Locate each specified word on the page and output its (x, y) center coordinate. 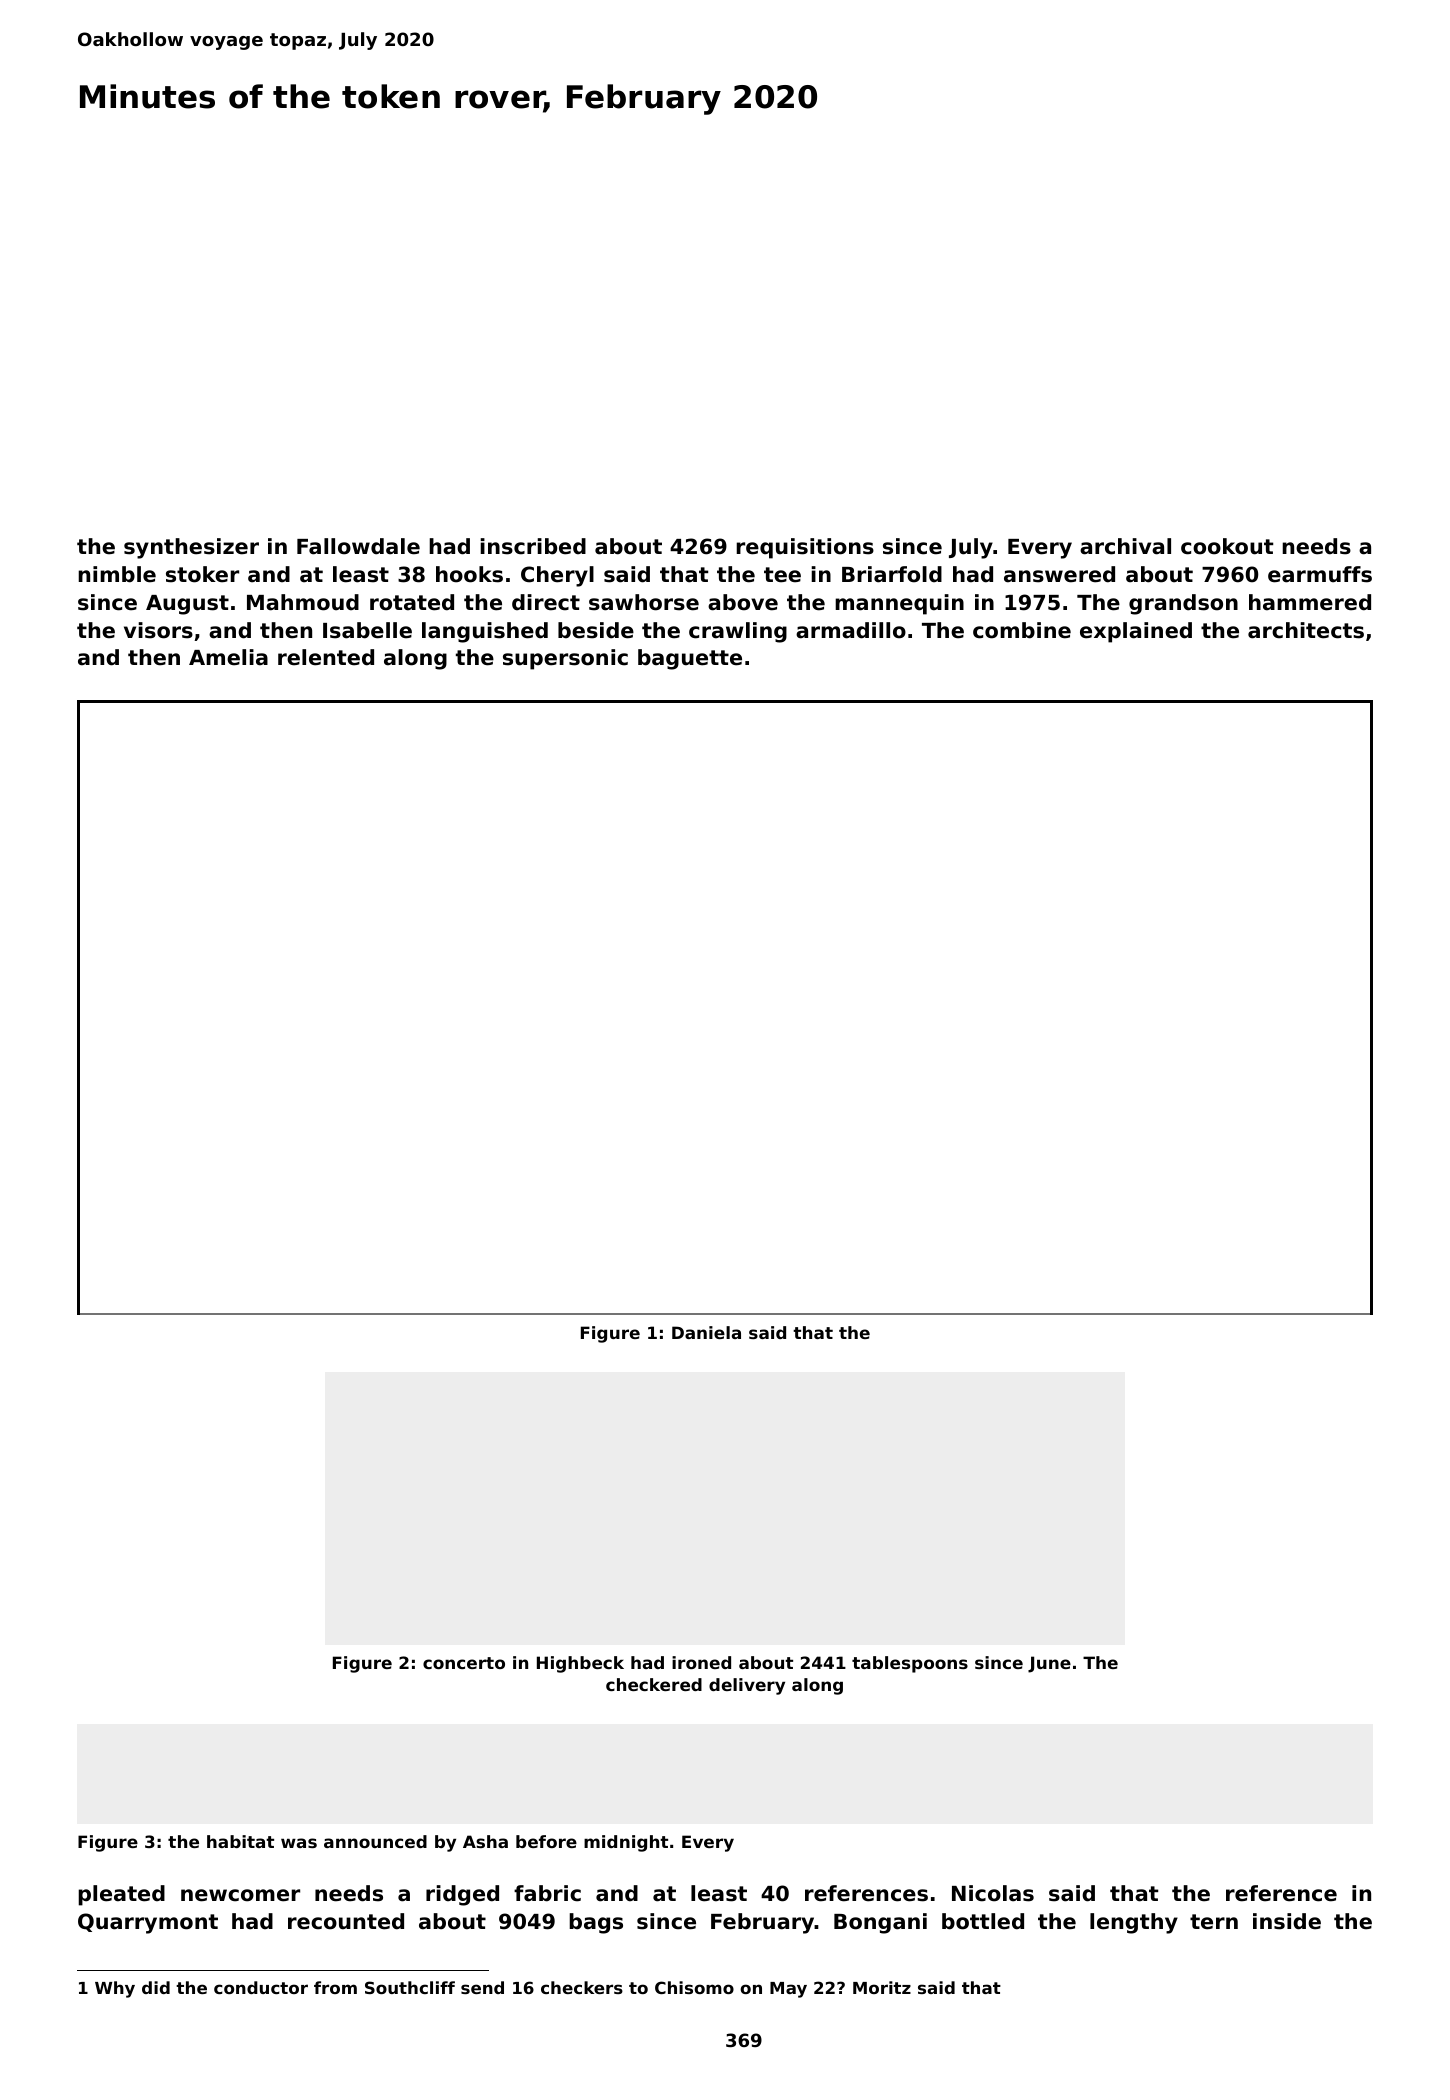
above (743, 602)
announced (375, 1841)
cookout (1227, 546)
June (1049, 1664)
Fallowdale (358, 546)
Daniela (706, 1332)
